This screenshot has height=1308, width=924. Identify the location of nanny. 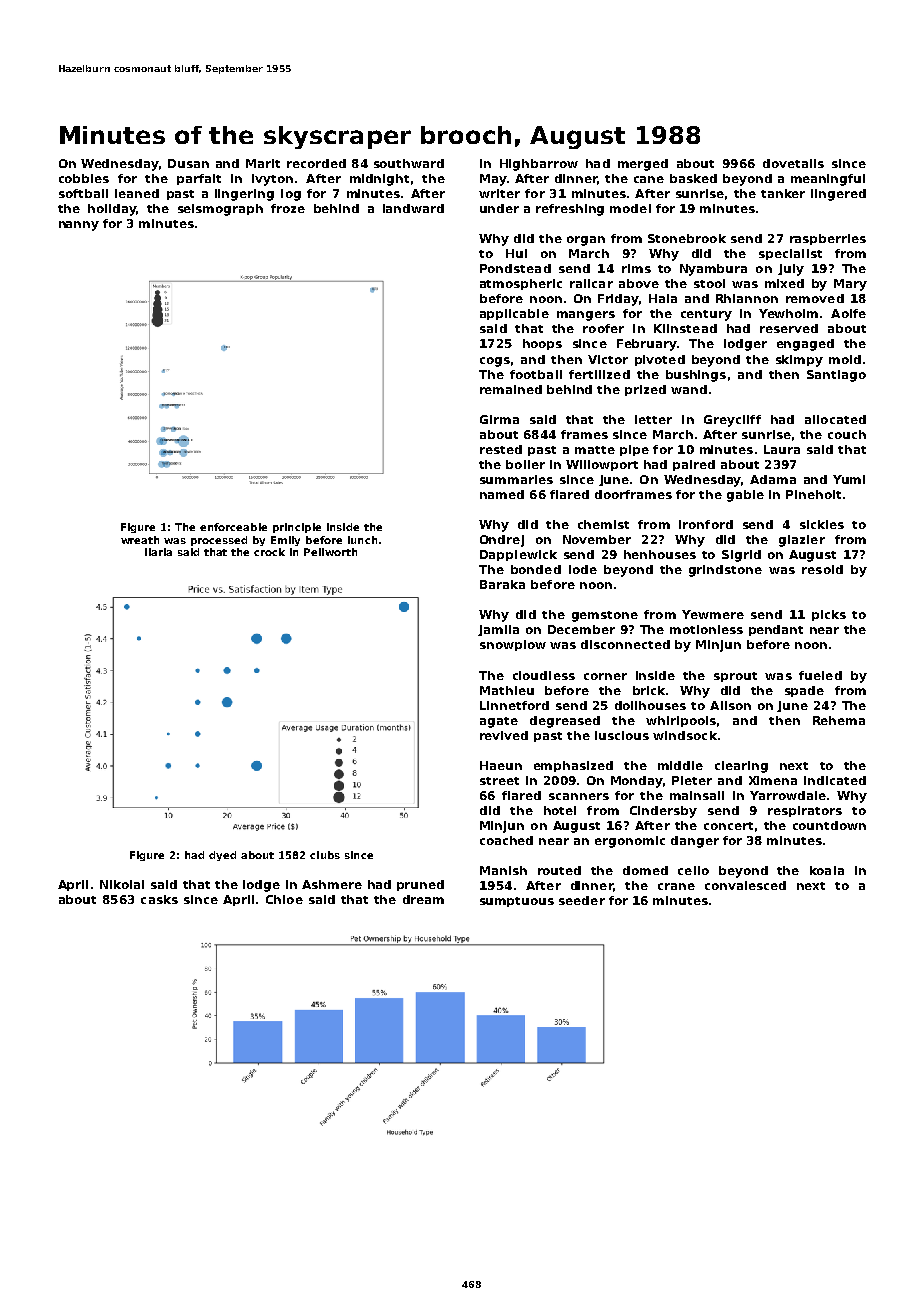
(79, 226).
